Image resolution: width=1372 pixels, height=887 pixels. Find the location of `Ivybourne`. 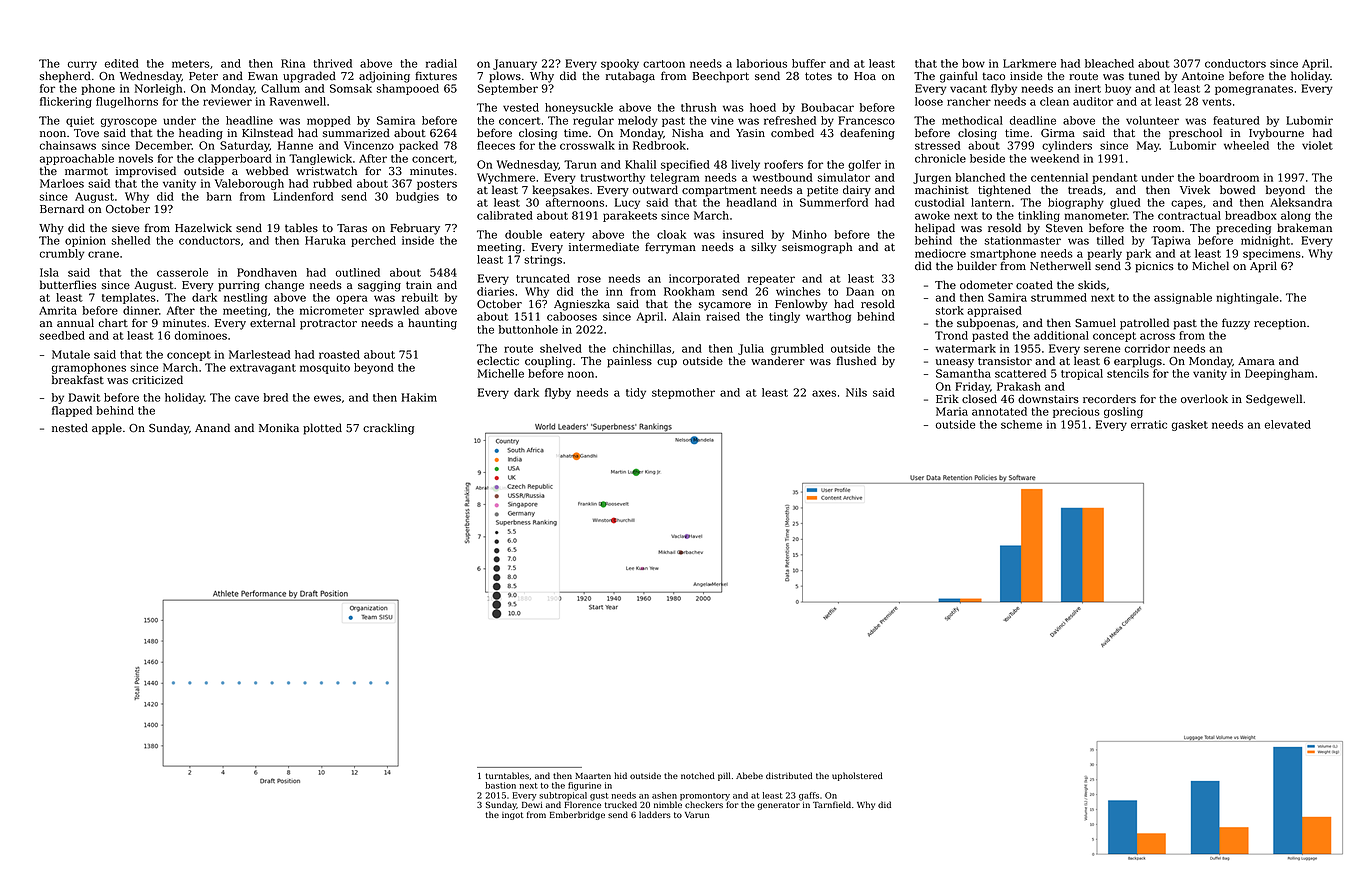

Ivybourne is located at coordinates (1276, 134).
